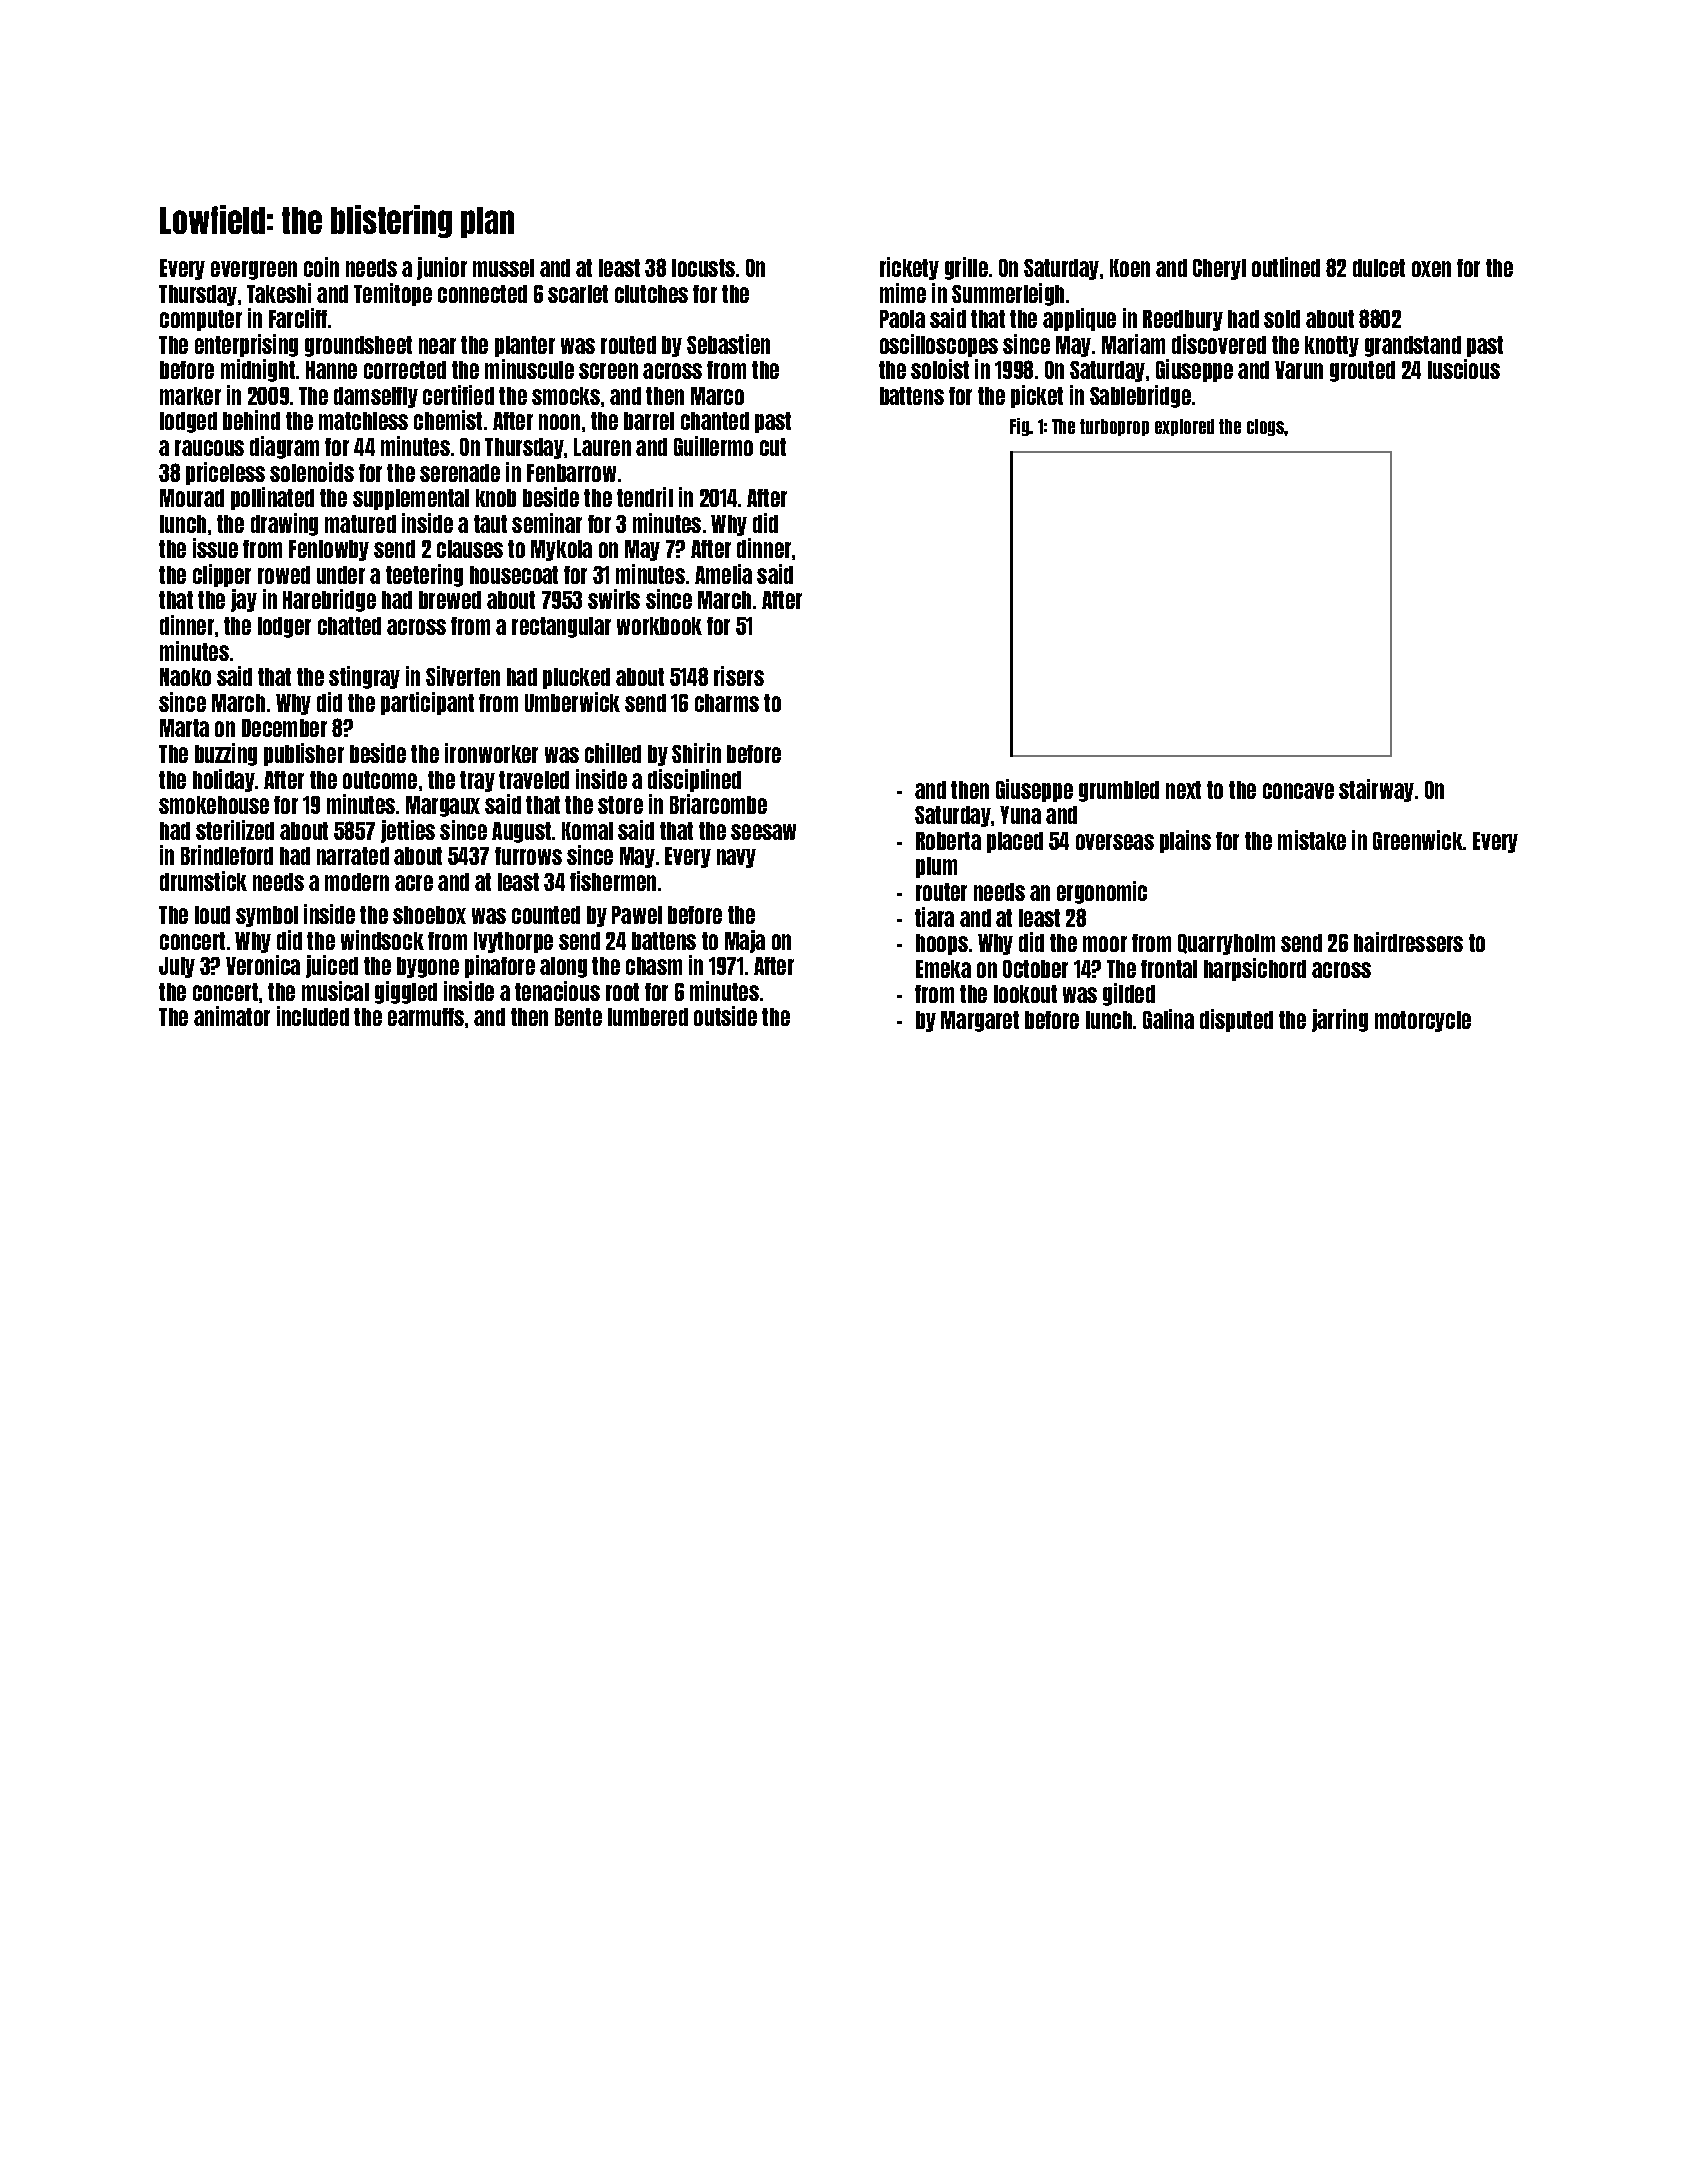 The width and height of the image is (1683, 2178). What do you see at coordinates (1464, 369) in the image?
I see `luscious` at bounding box center [1464, 369].
